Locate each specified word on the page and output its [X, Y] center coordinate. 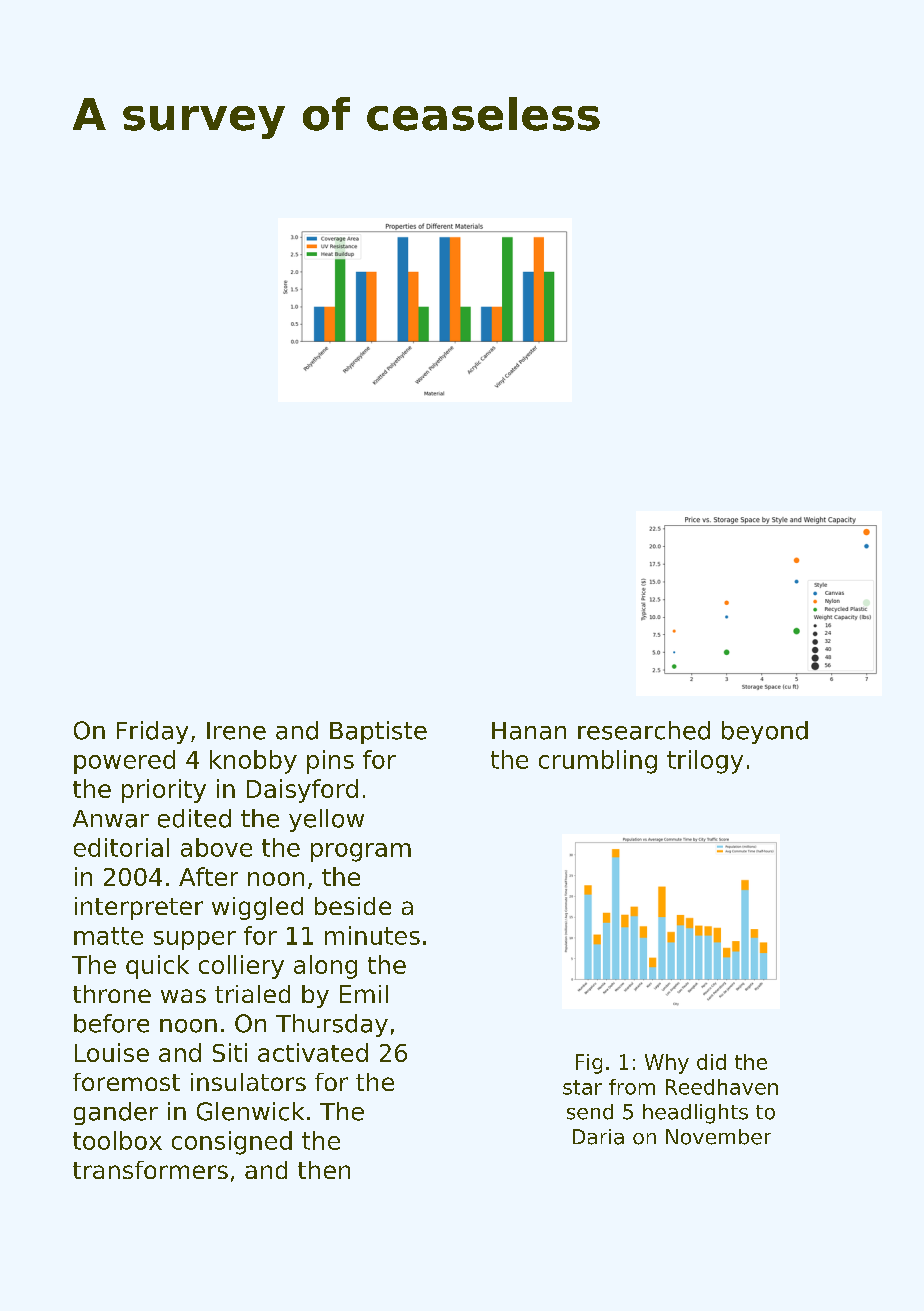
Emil [364, 994]
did [711, 1062]
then [324, 1170]
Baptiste [378, 732]
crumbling [598, 762]
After [208, 876]
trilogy [705, 762]
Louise [112, 1052]
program [361, 852]
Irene [236, 731]
